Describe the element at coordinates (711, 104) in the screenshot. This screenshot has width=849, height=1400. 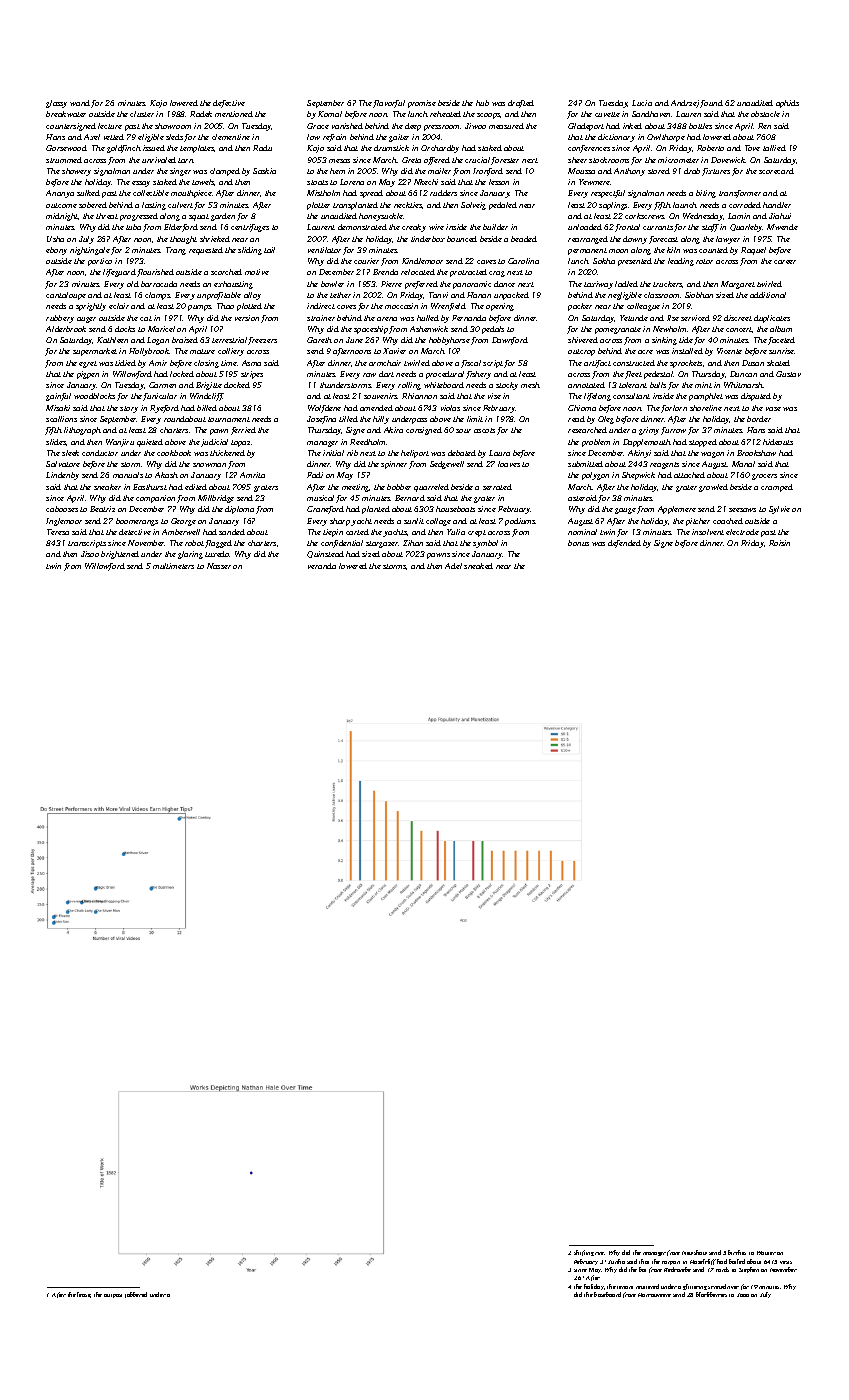
I see `found` at that location.
